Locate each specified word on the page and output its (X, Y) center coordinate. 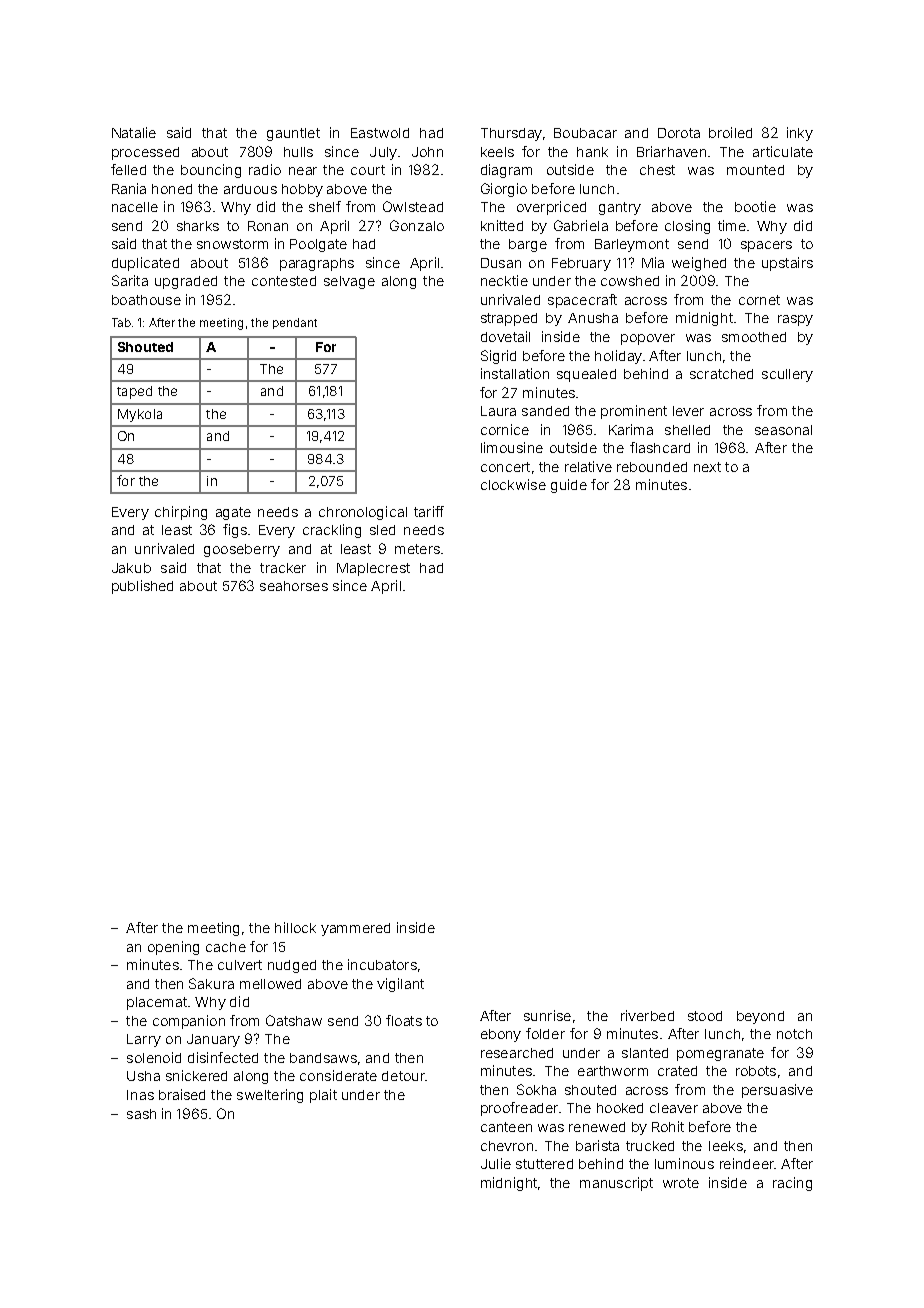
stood (705, 1016)
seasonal (783, 430)
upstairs (787, 264)
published (142, 587)
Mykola (140, 415)
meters (417, 549)
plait (323, 1096)
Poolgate (318, 245)
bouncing (211, 171)
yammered (355, 929)
